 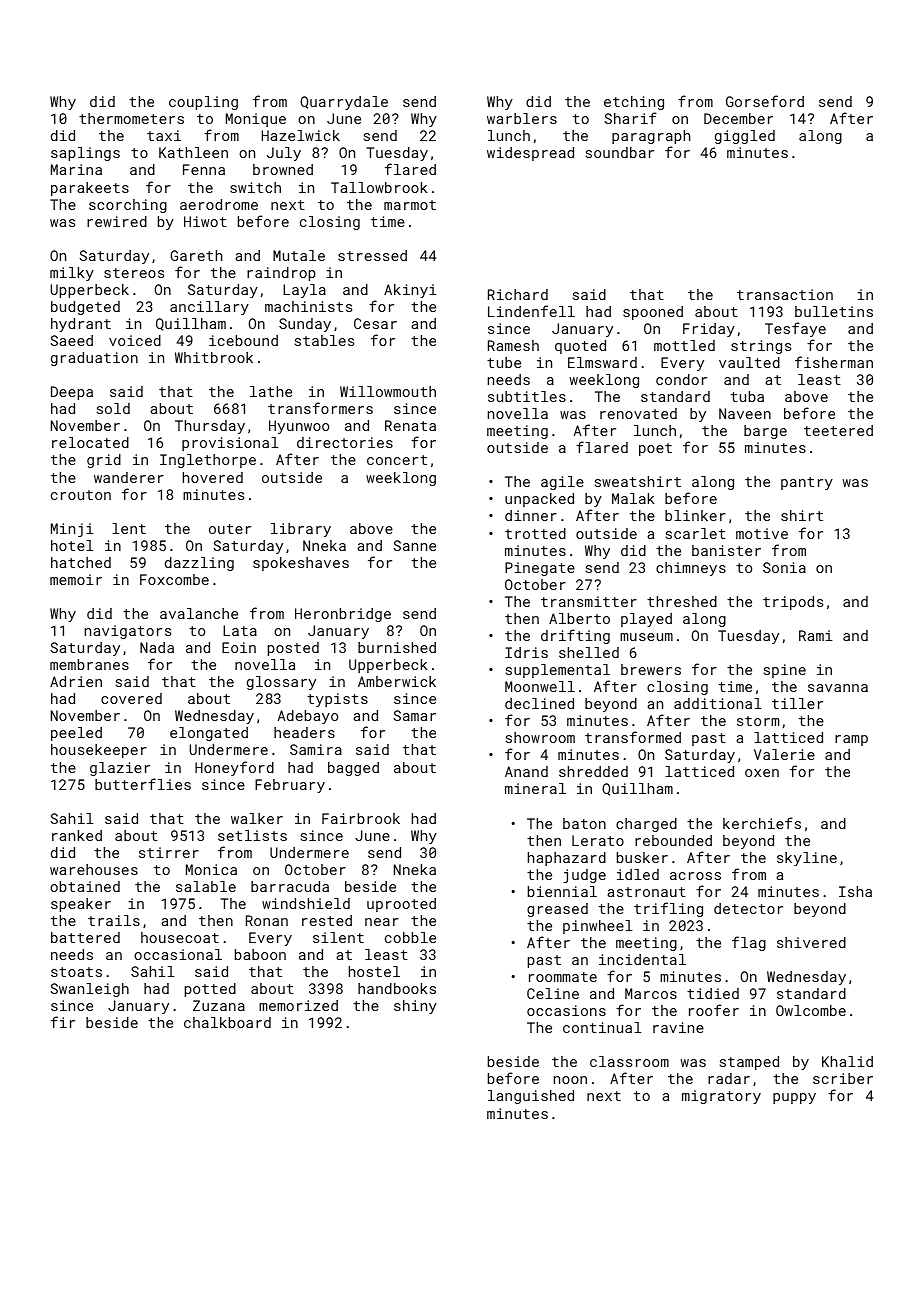 What do you see at coordinates (634, 103) in the image?
I see `etching` at bounding box center [634, 103].
